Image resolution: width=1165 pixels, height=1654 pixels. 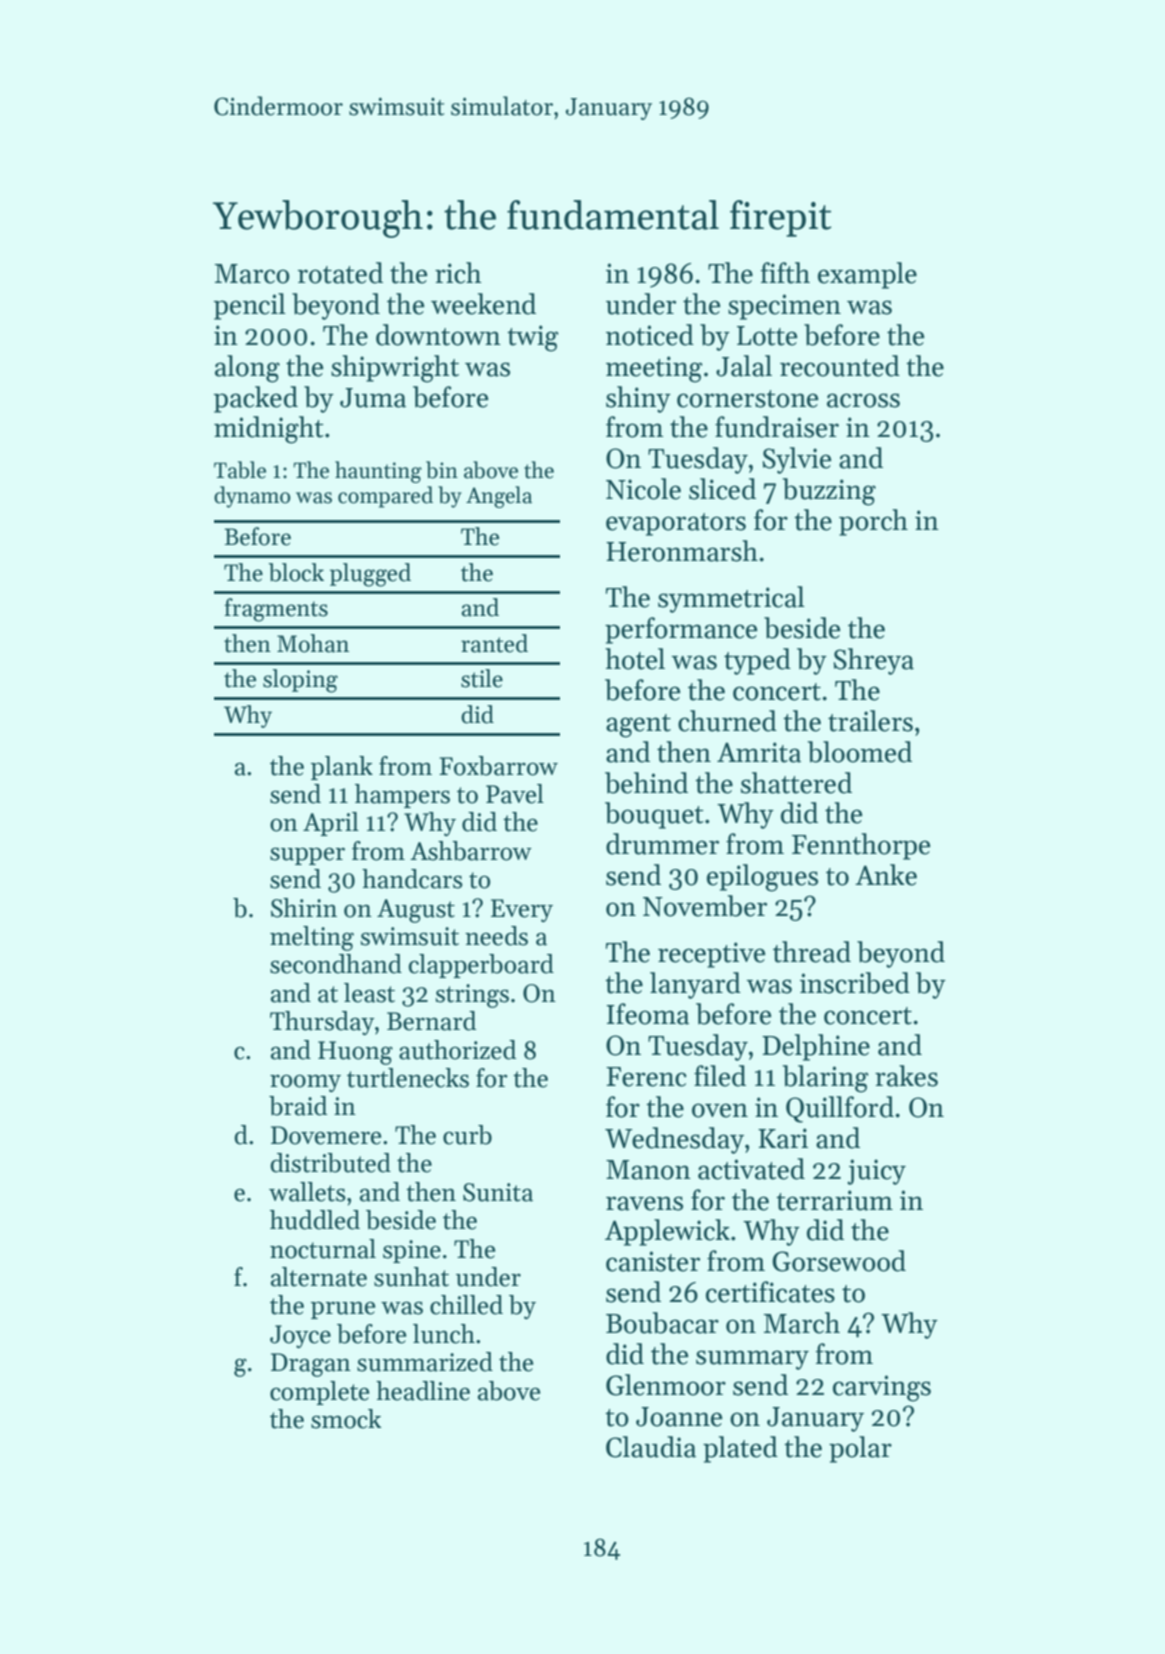 I want to click on polar, so click(x=860, y=1449).
